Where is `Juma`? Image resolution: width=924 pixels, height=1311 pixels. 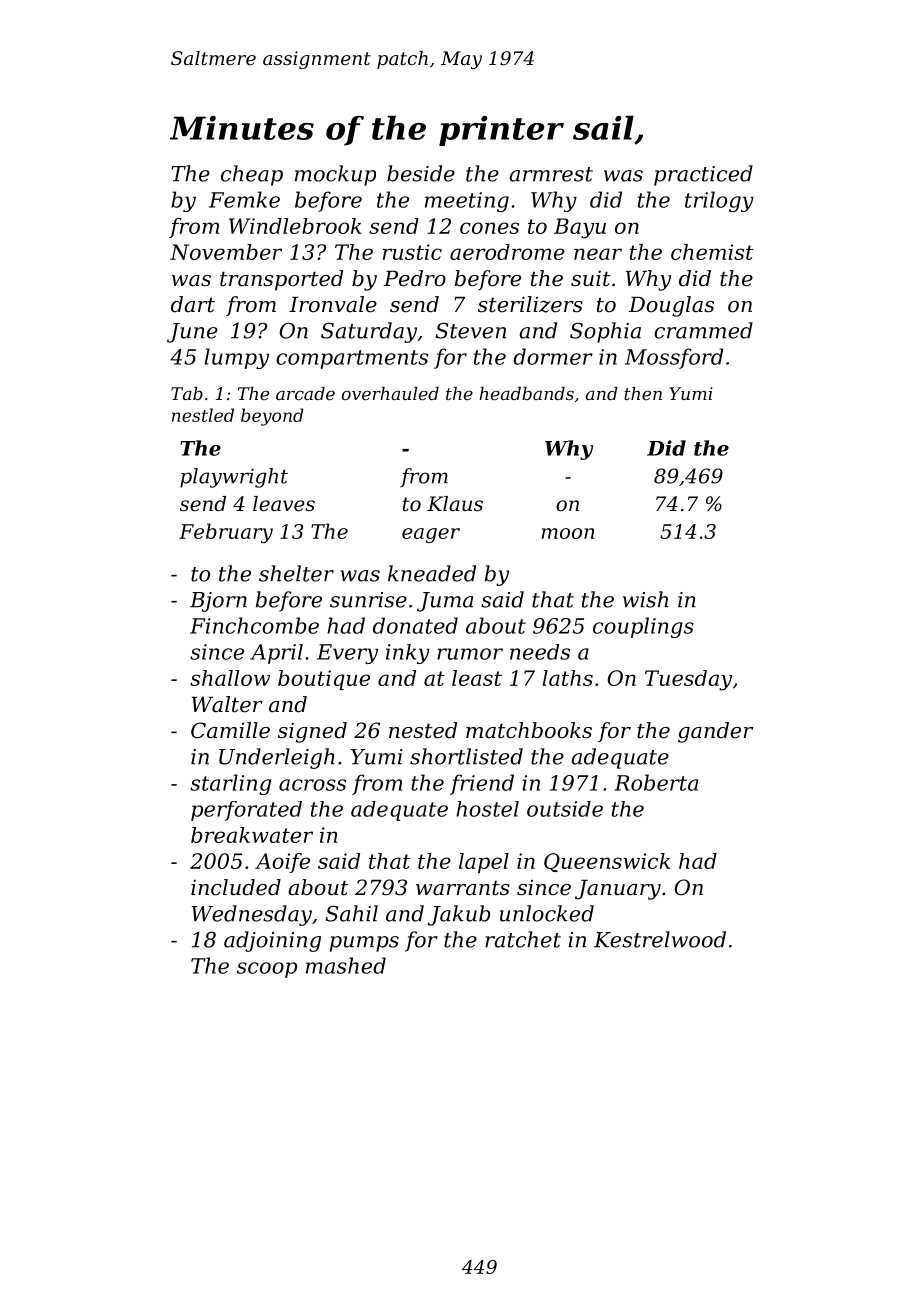
Juma is located at coordinates (445, 602).
